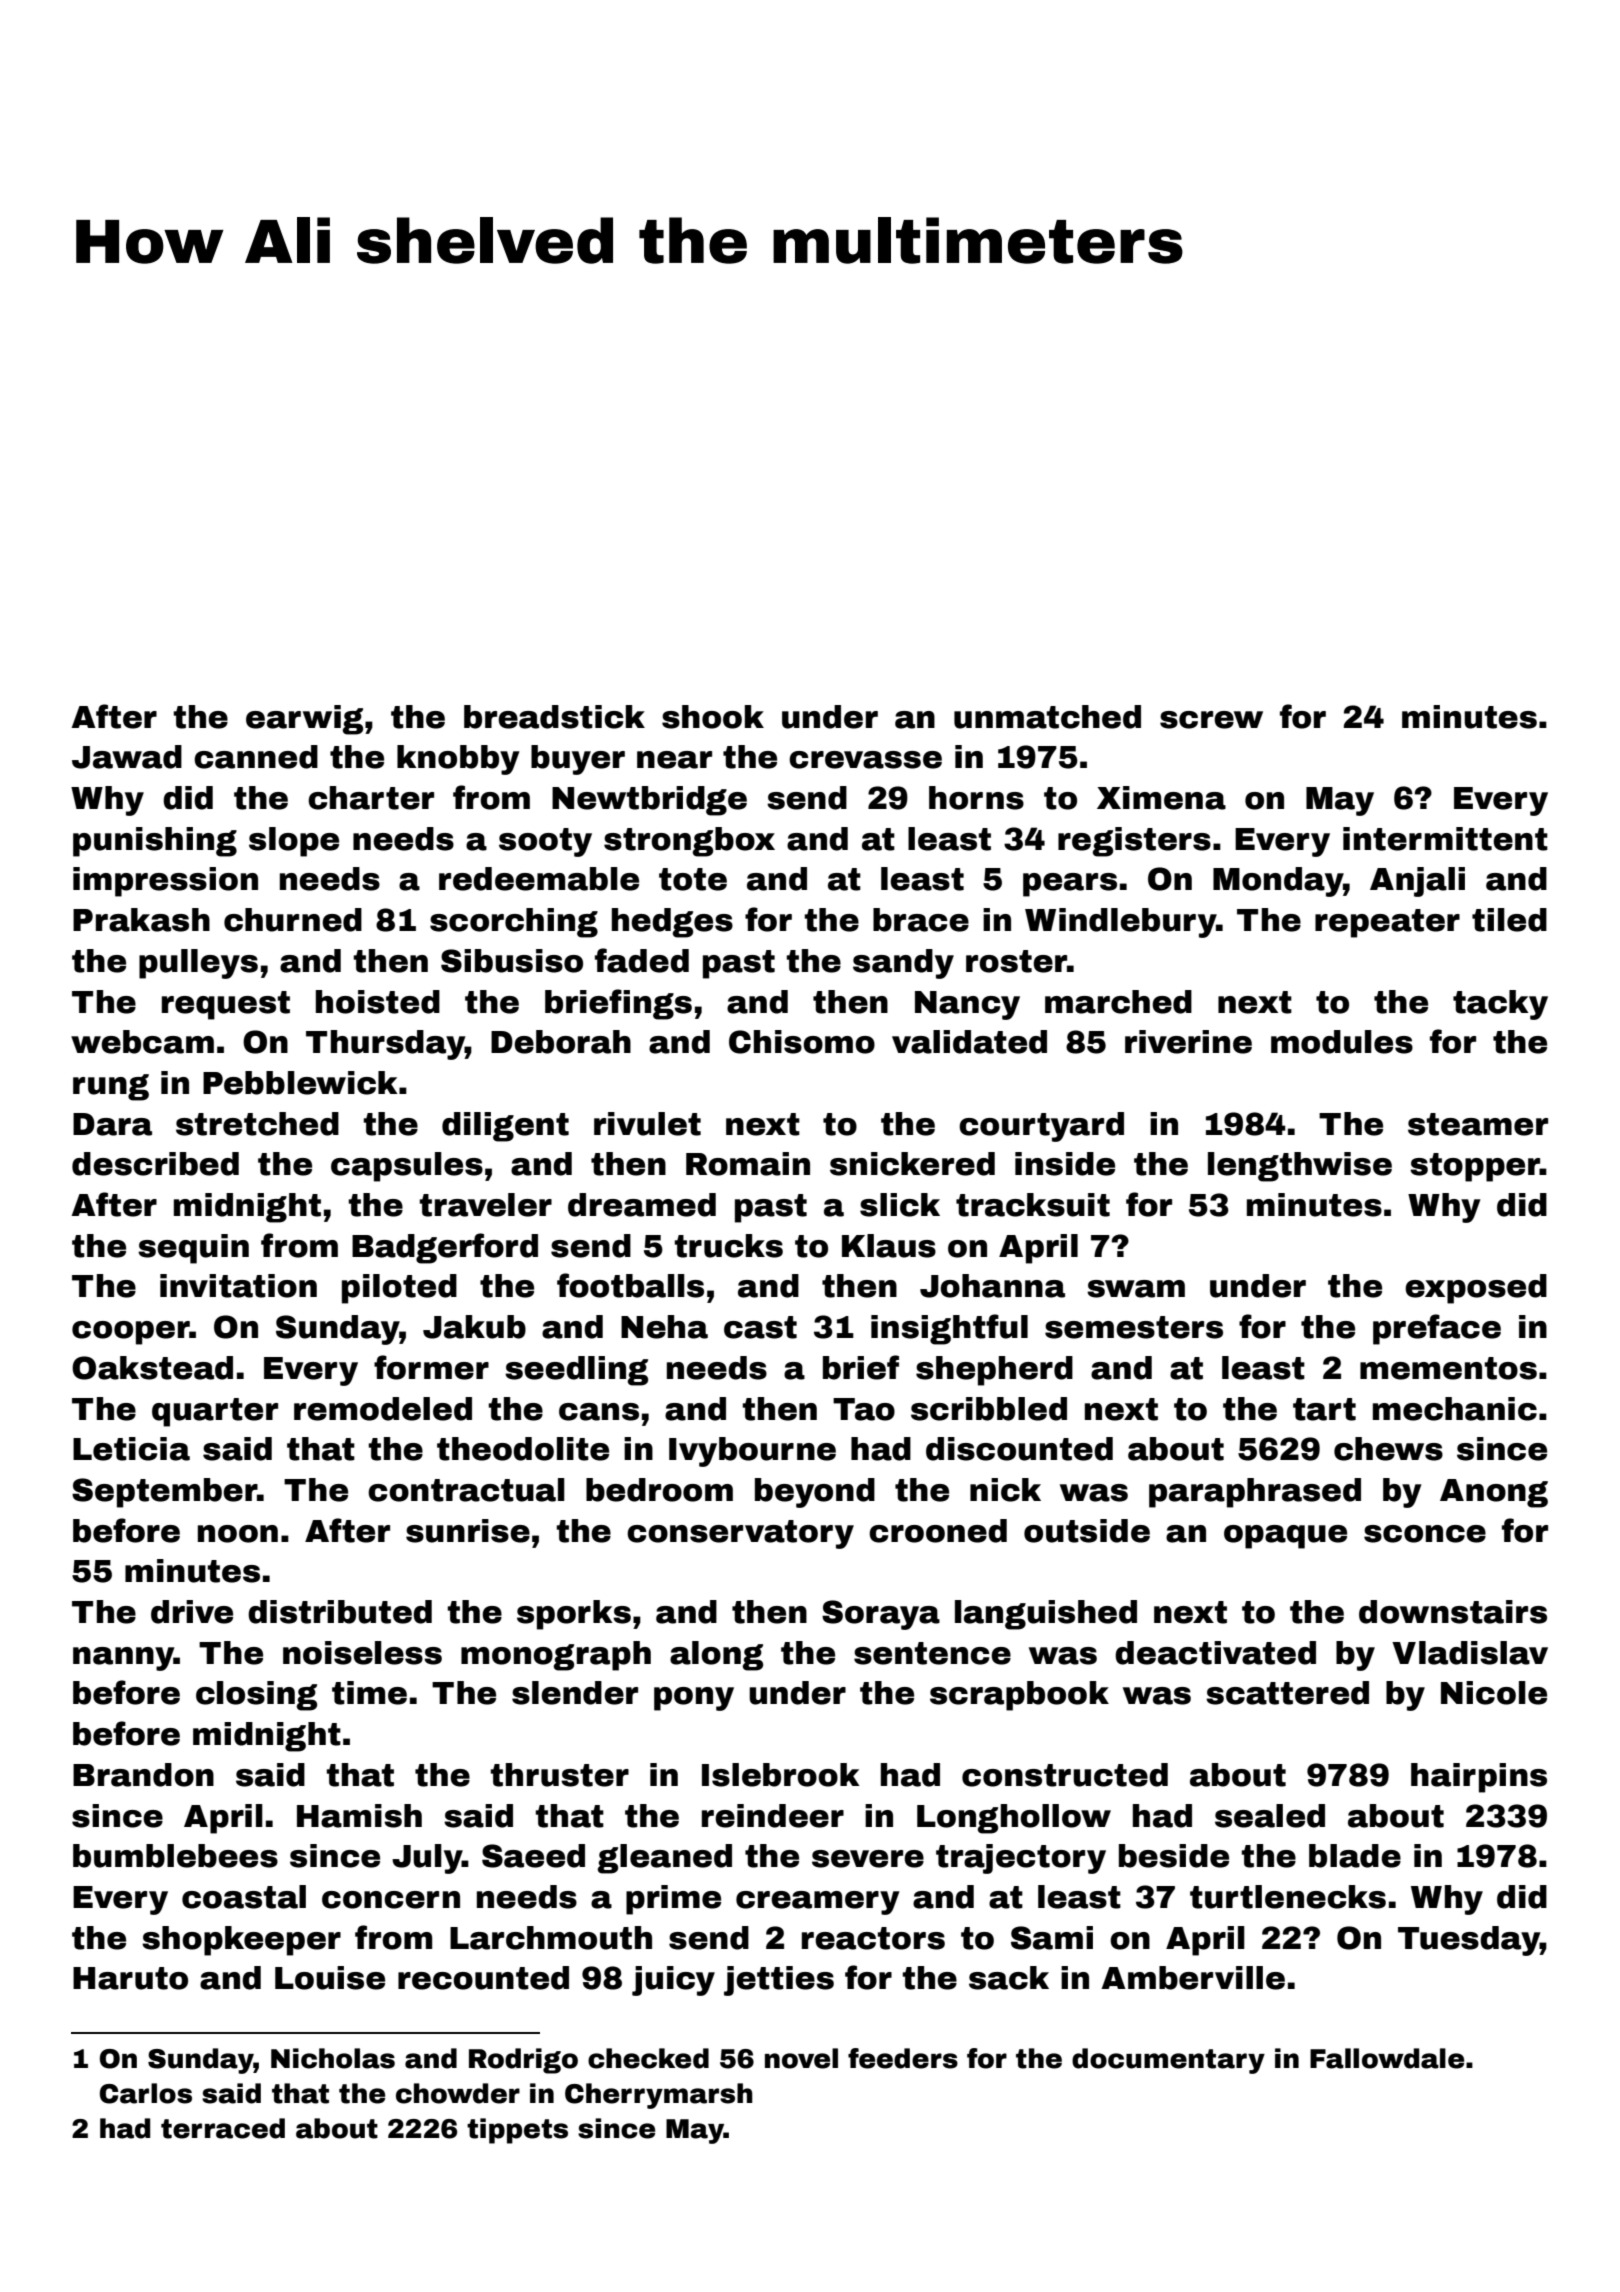  I want to click on sandy, so click(903, 964).
